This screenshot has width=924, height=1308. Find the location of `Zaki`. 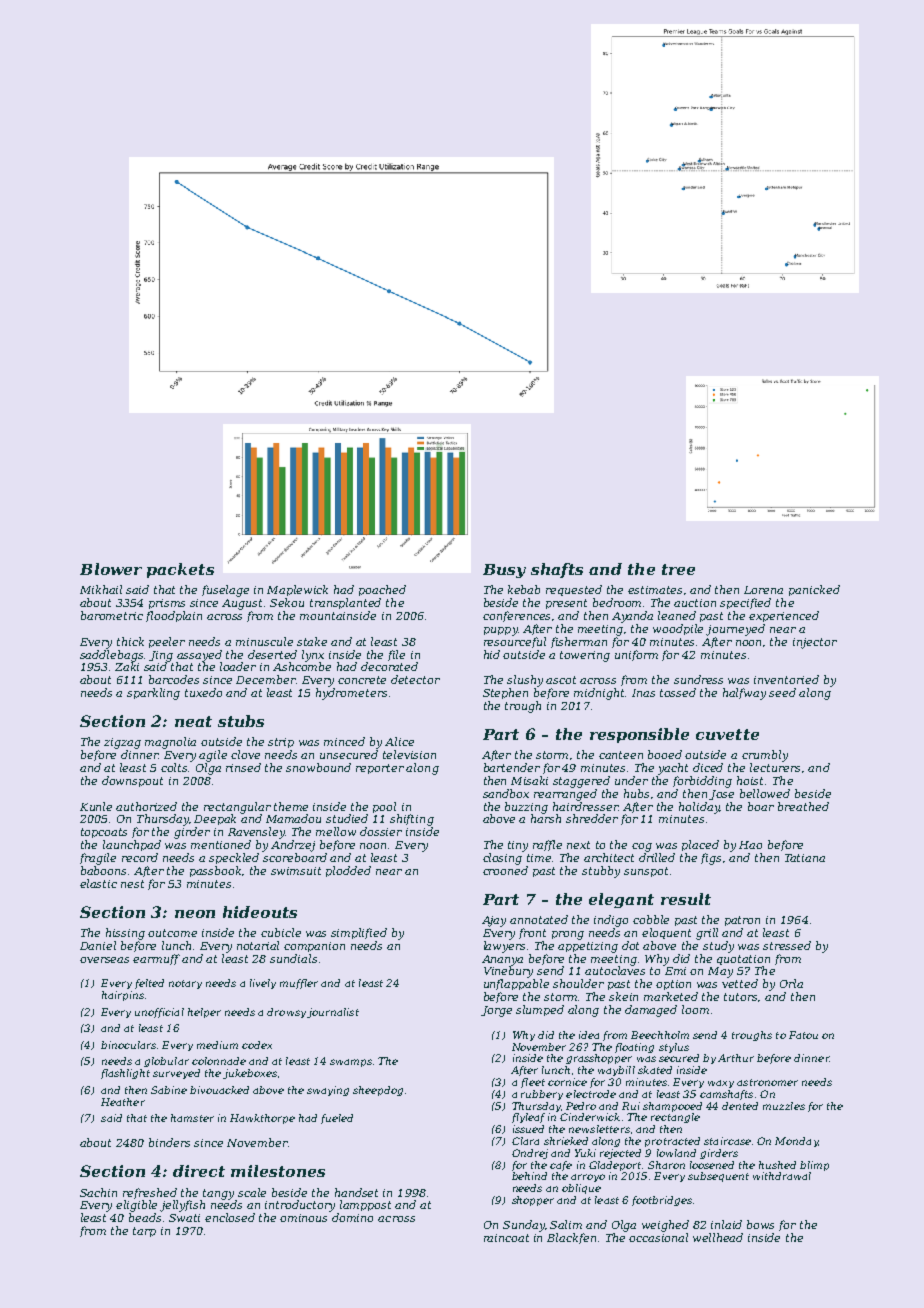

Zaki is located at coordinates (127, 666).
